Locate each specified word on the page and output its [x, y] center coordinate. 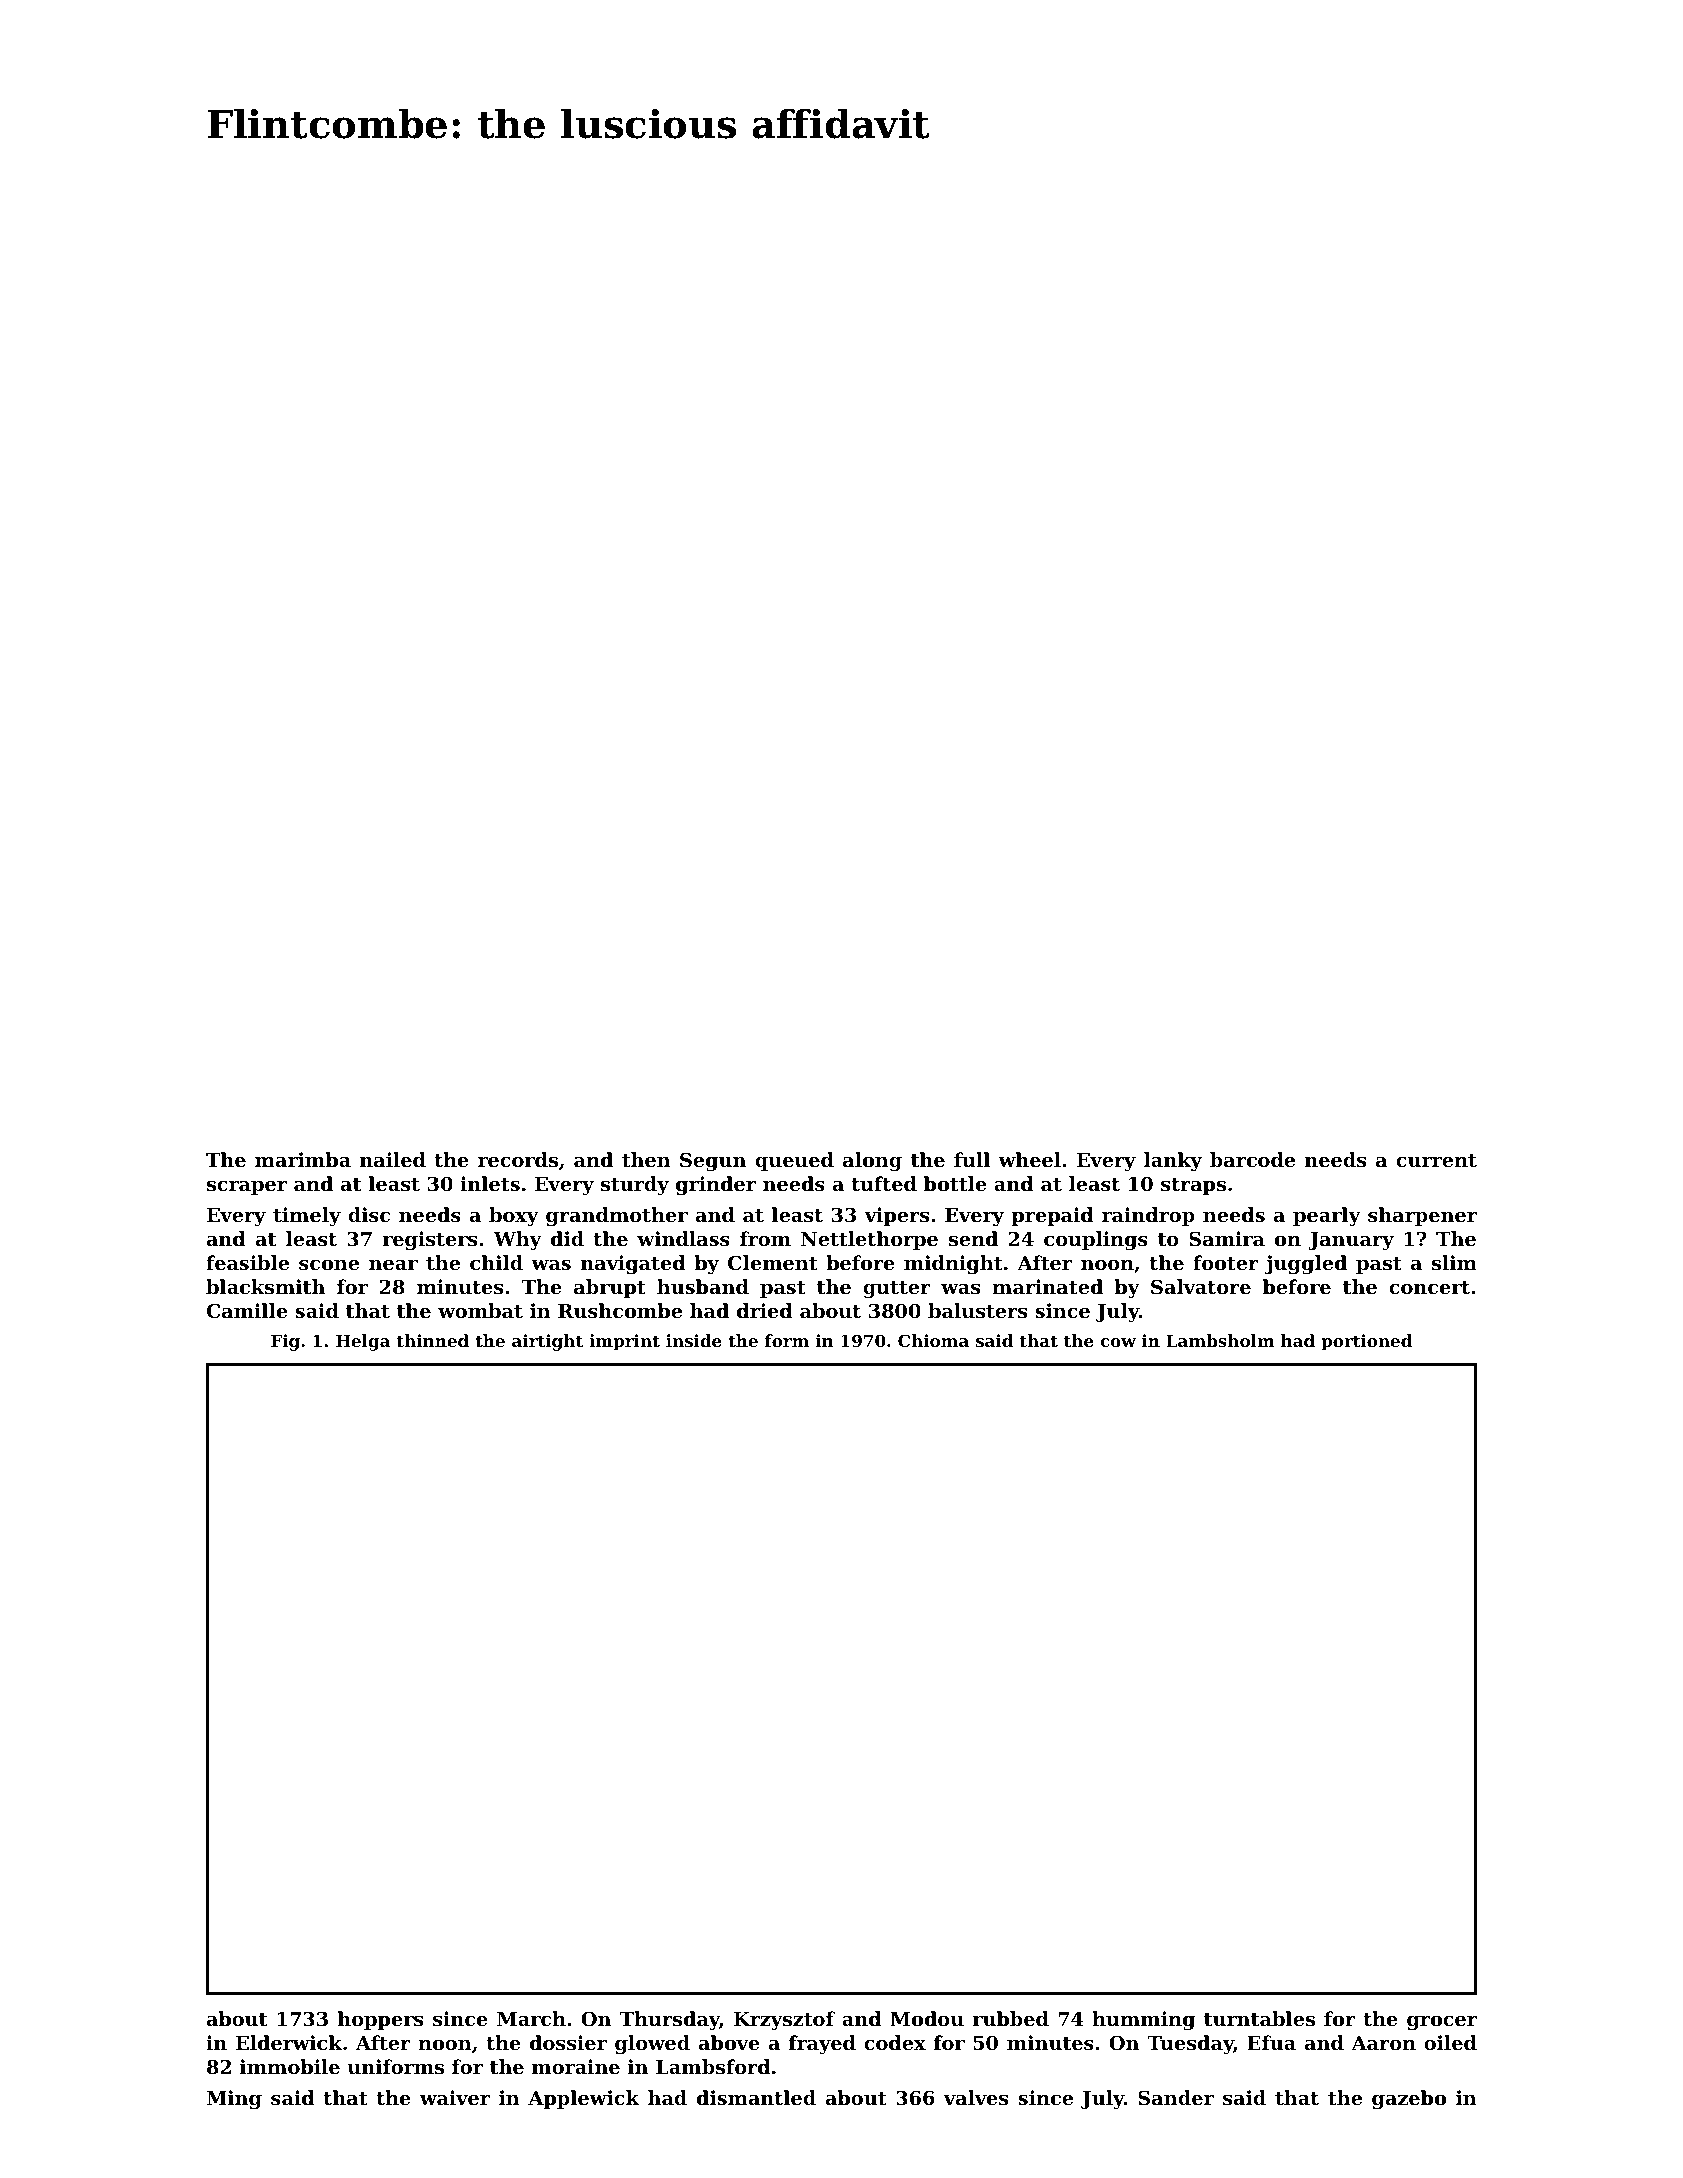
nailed [393, 1159]
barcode [1252, 1159]
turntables [1259, 2018]
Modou [927, 2018]
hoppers [380, 2020]
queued [794, 1161]
